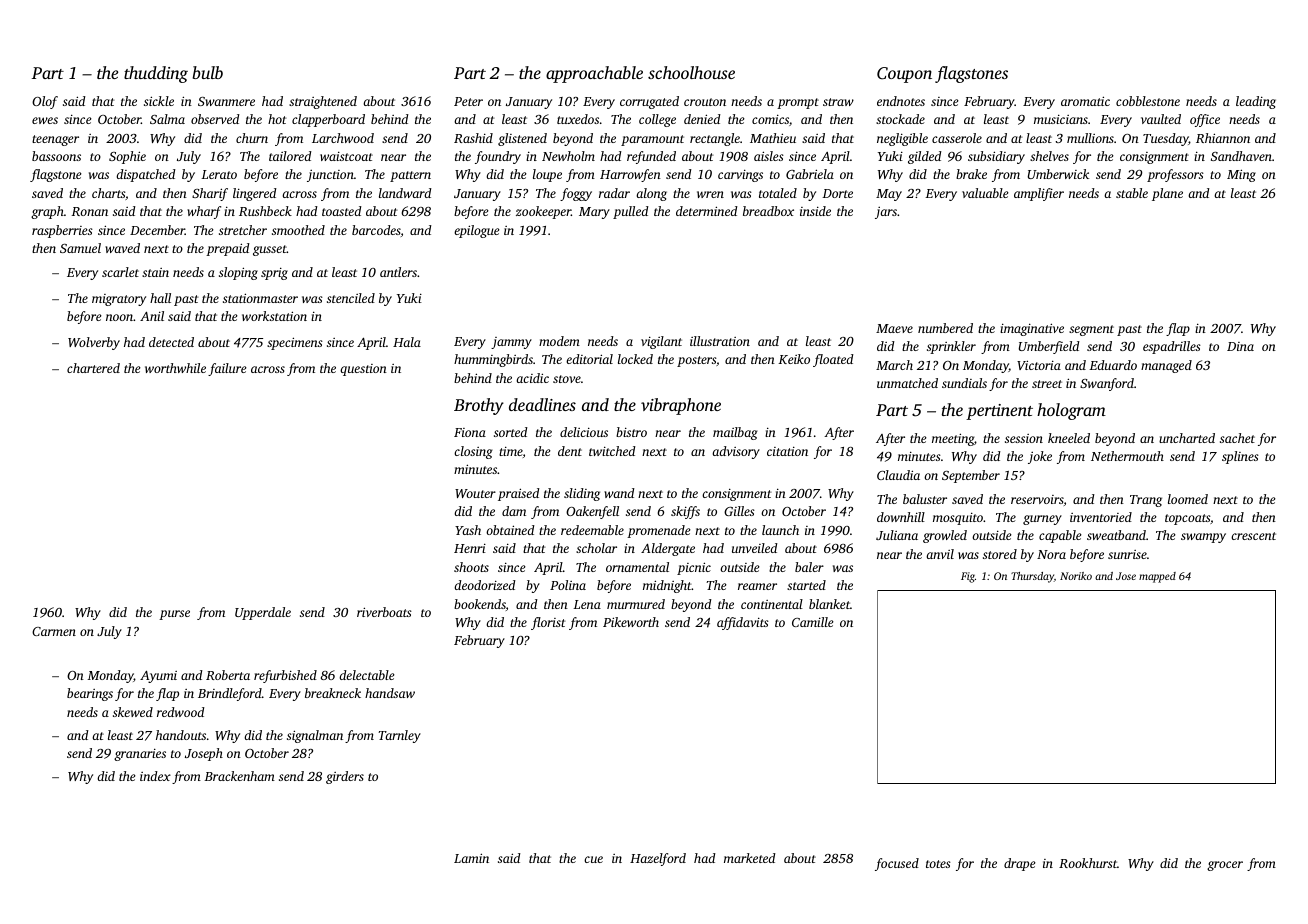 This screenshot has width=1308, height=924. I want to click on leading, so click(1256, 102).
